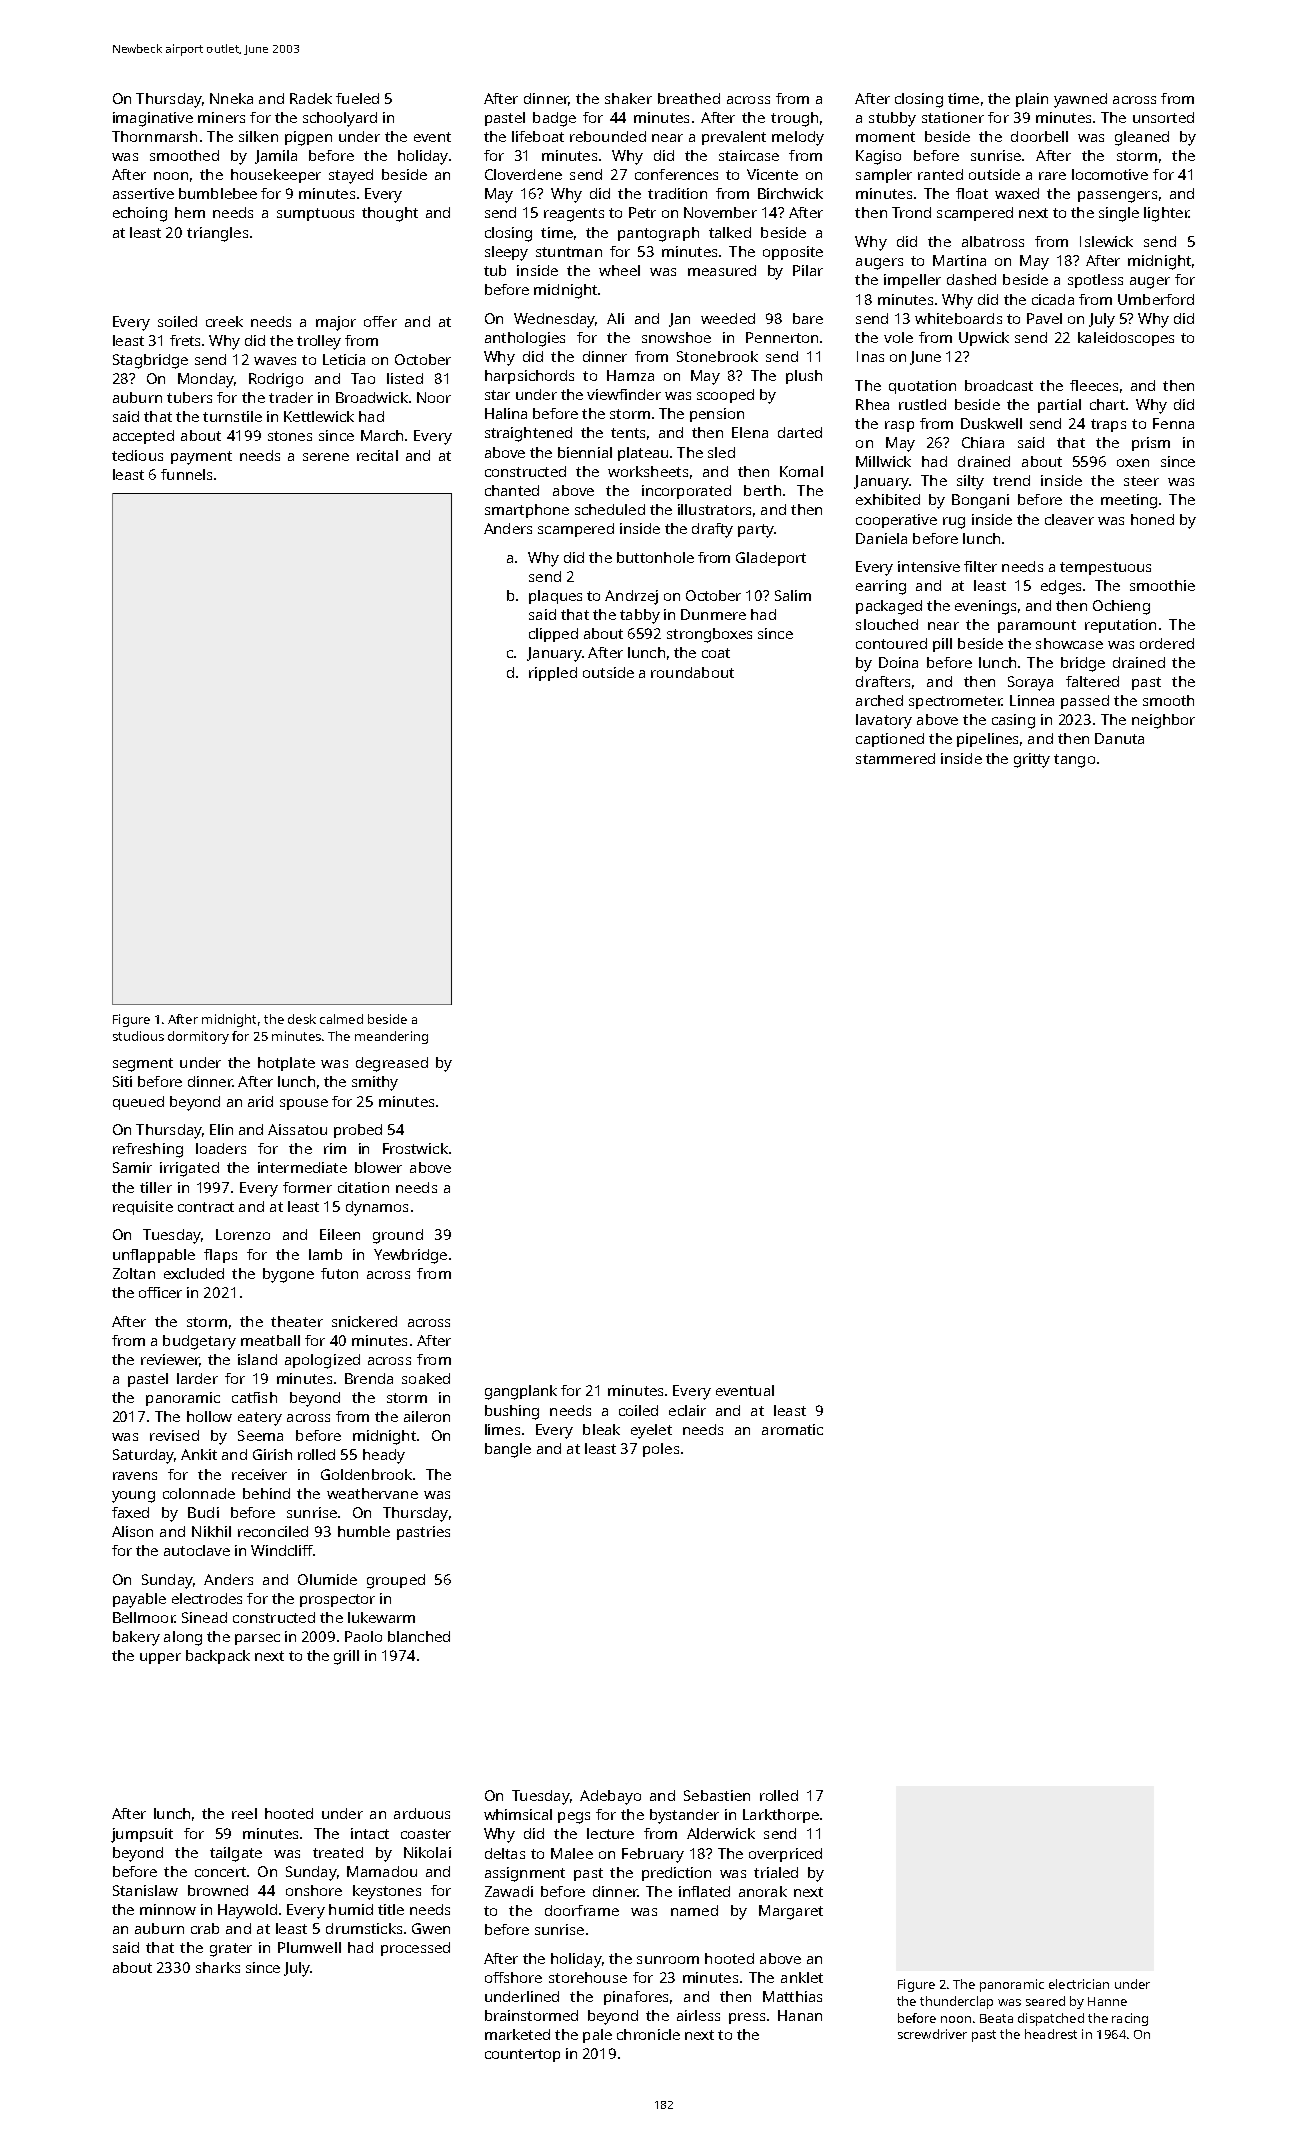  What do you see at coordinates (357, 98) in the document?
I see `fueled` at bounding box center [357, 98].
